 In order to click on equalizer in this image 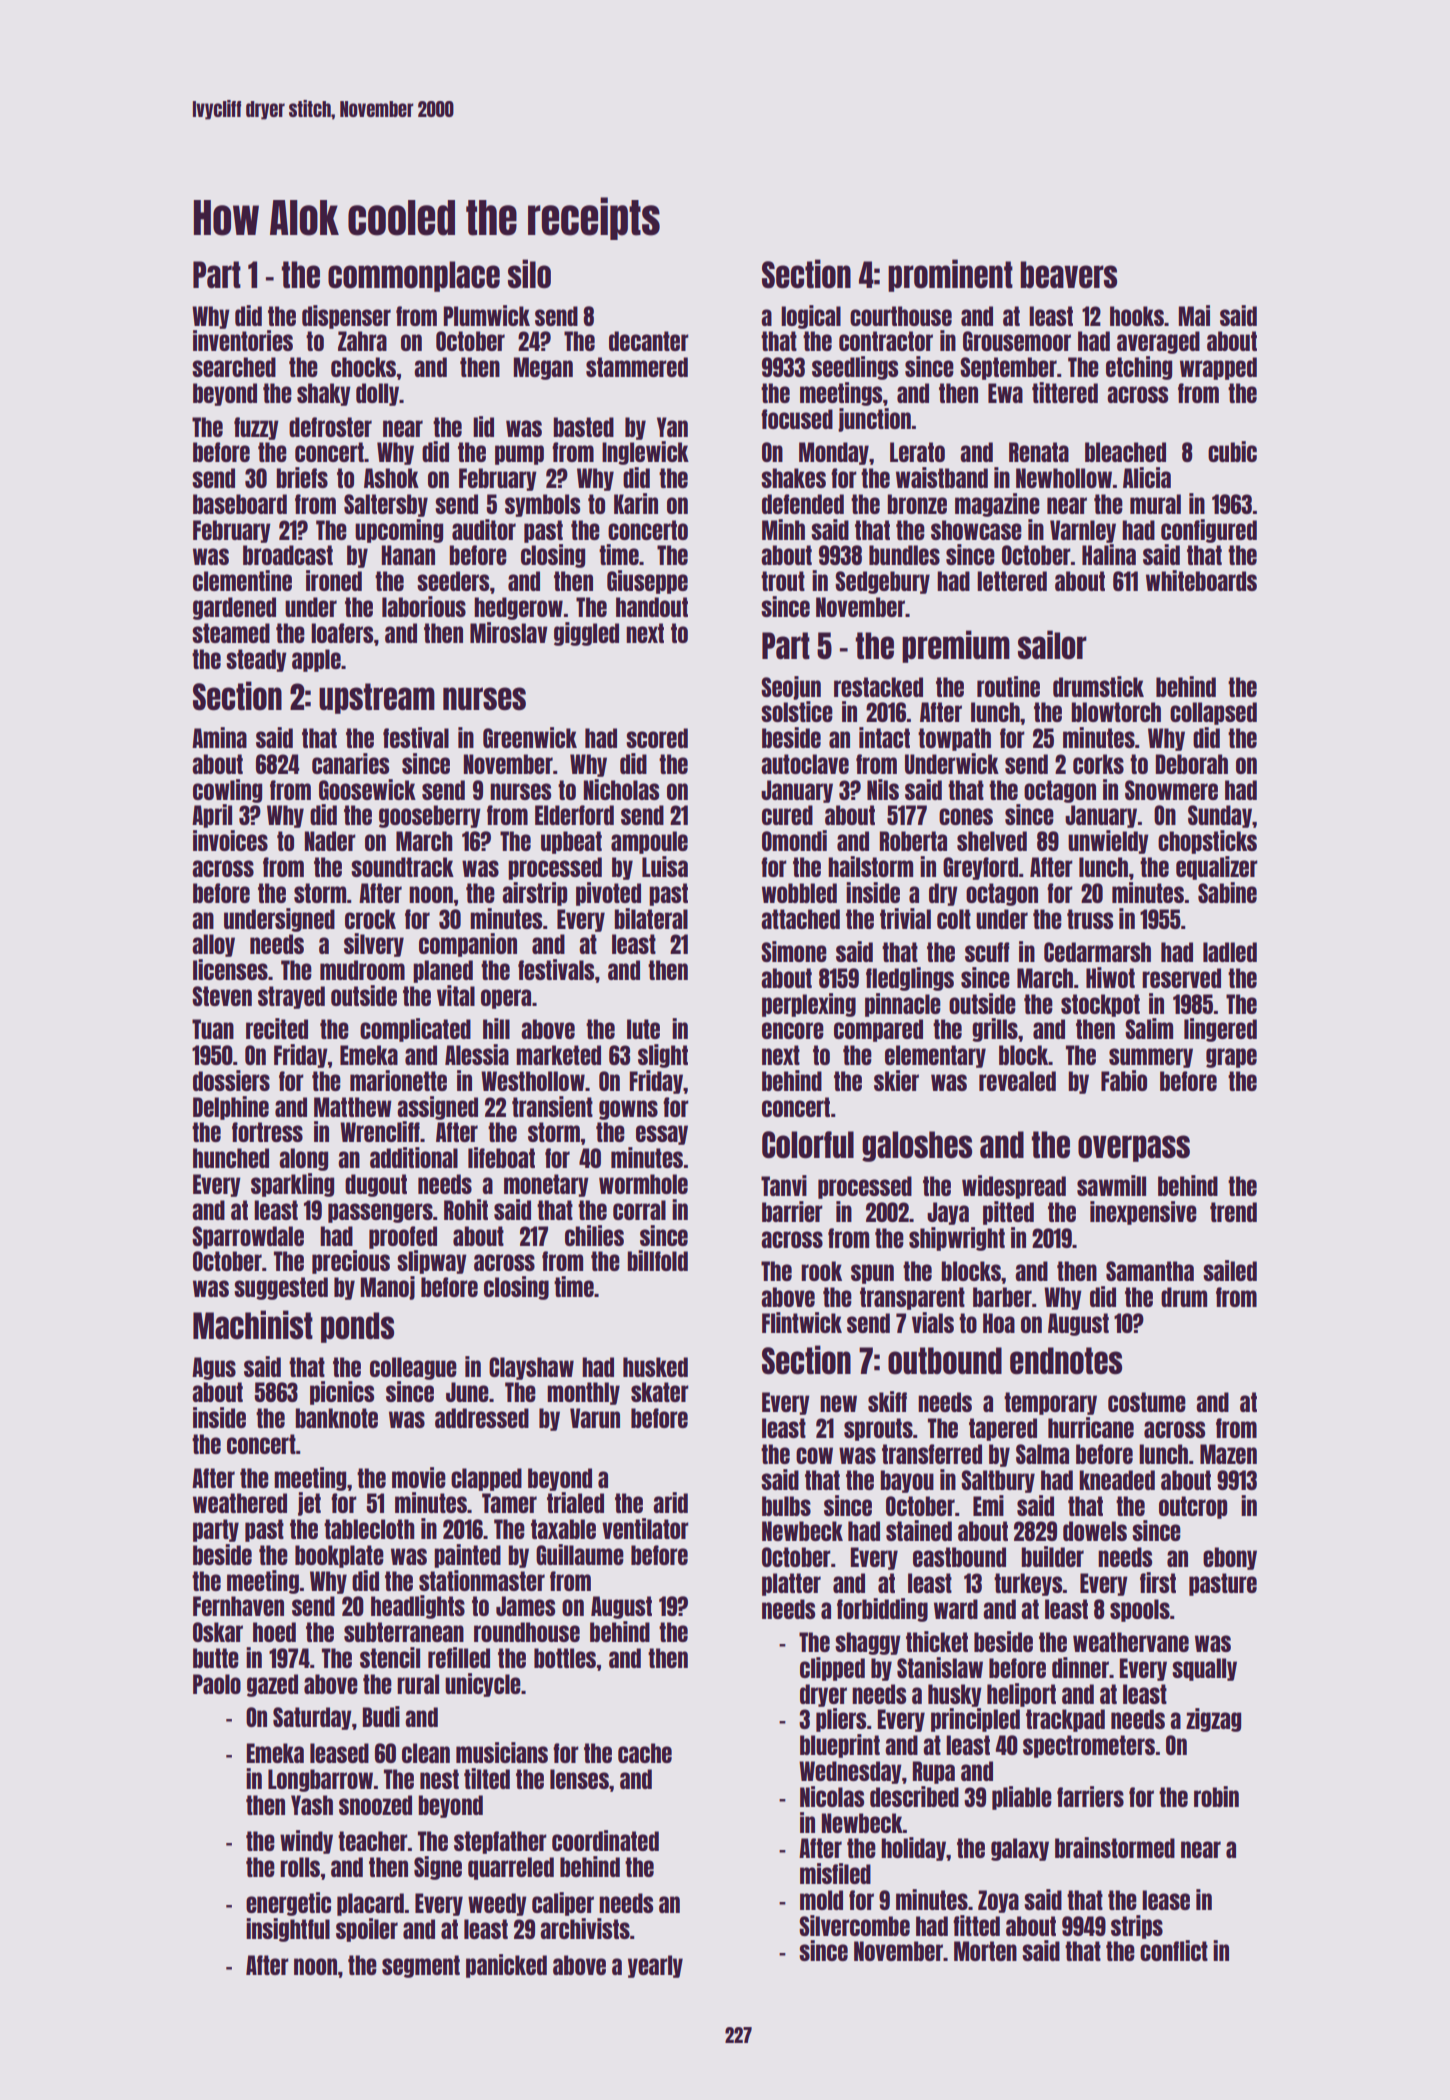, I will do `click(1217, 868)`.
